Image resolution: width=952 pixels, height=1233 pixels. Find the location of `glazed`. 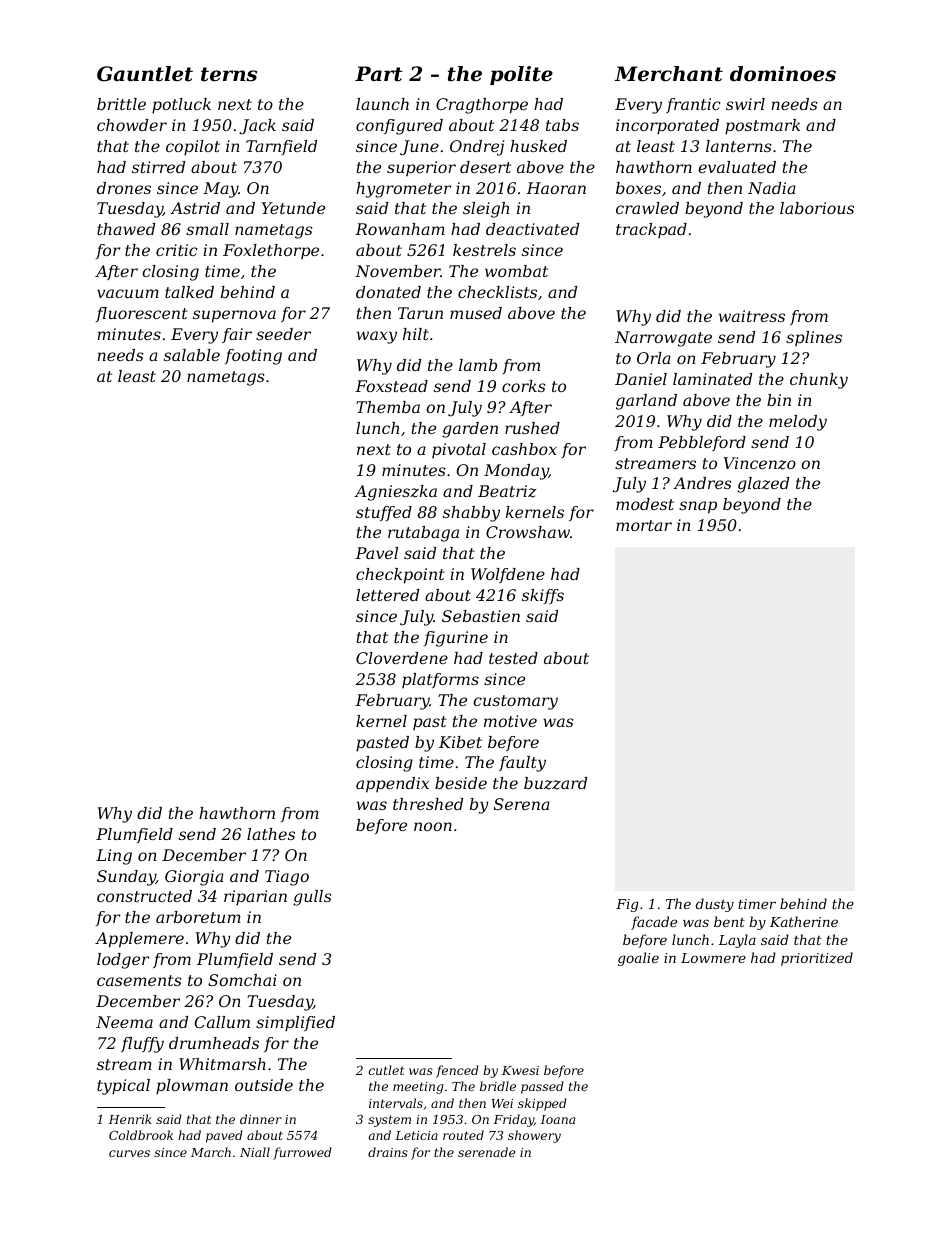

glazed is located at coordinates (763, 485).
